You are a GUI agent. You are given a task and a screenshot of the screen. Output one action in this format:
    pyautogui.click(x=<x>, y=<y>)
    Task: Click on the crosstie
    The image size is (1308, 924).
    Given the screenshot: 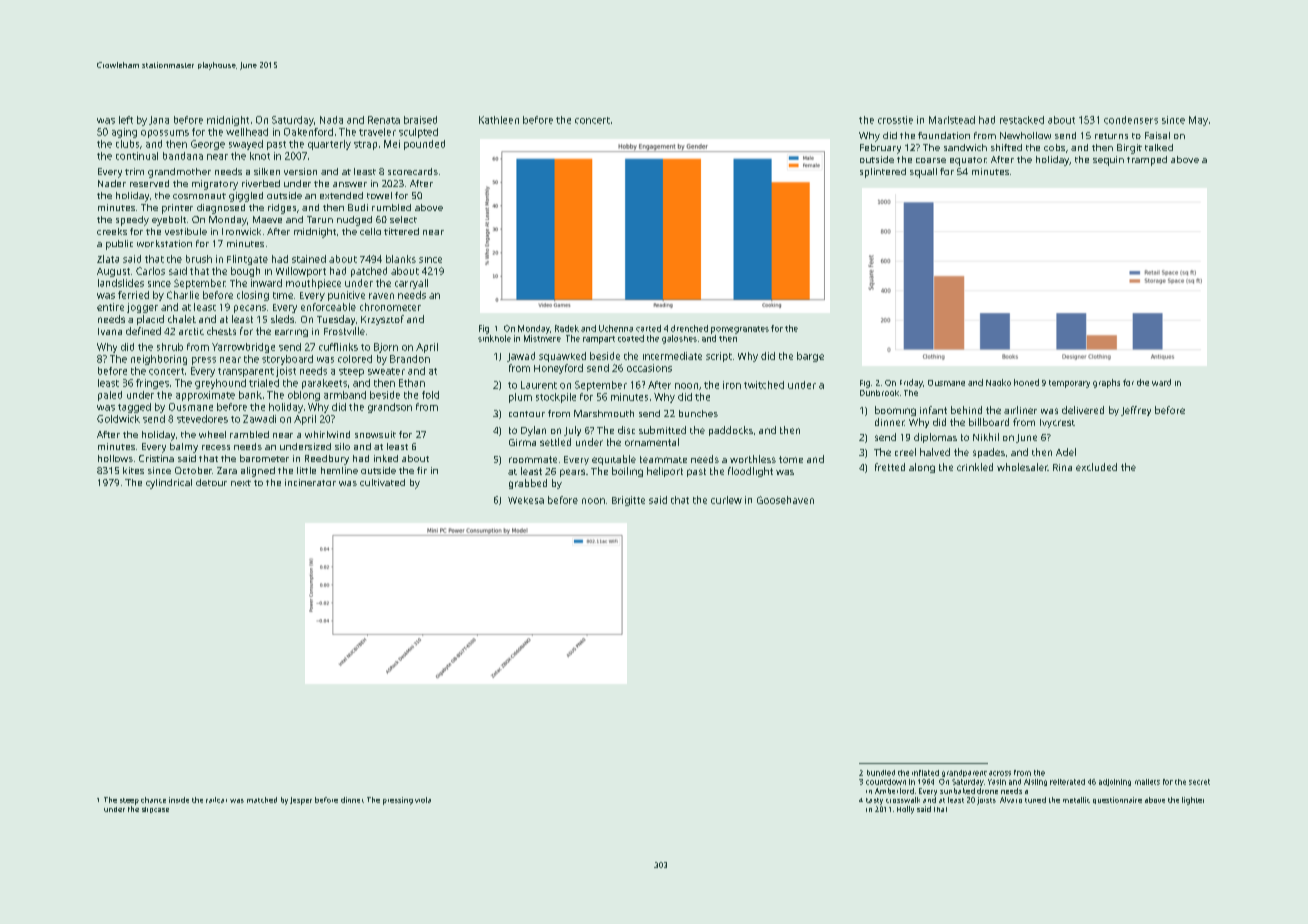 What is the action you would take?
    pyautogui.click(x=895, y=120)
